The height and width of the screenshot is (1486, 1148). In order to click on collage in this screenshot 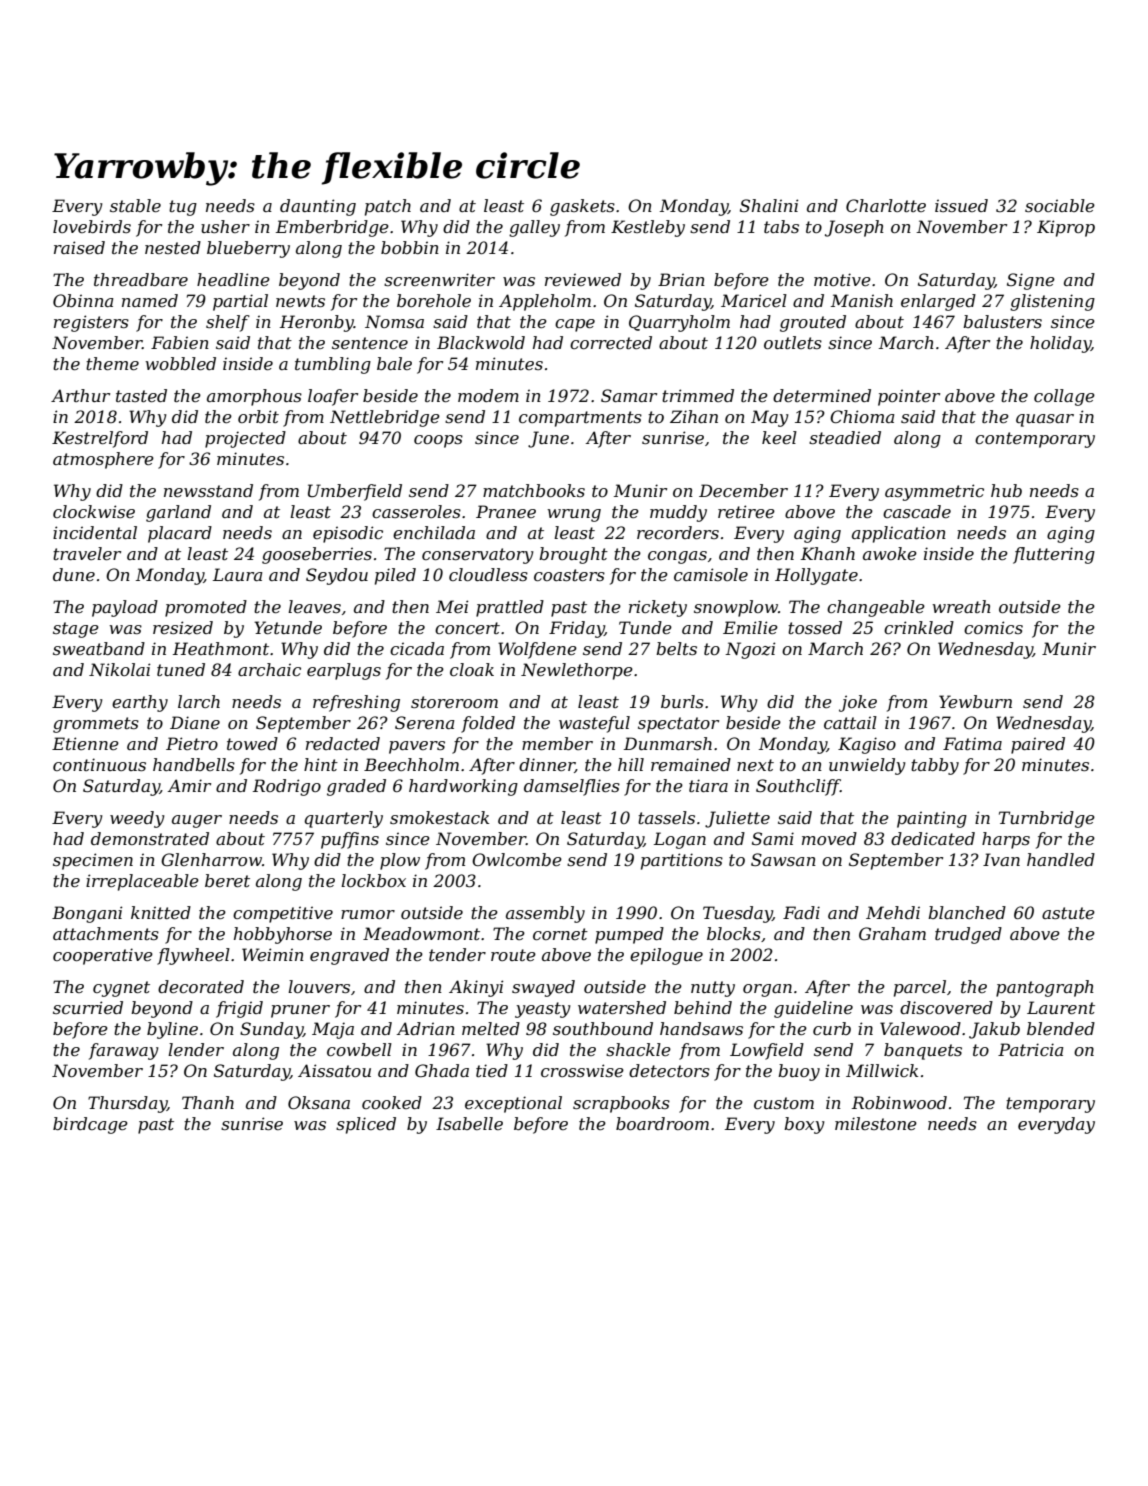, I will do `click(1064, 397)`.
